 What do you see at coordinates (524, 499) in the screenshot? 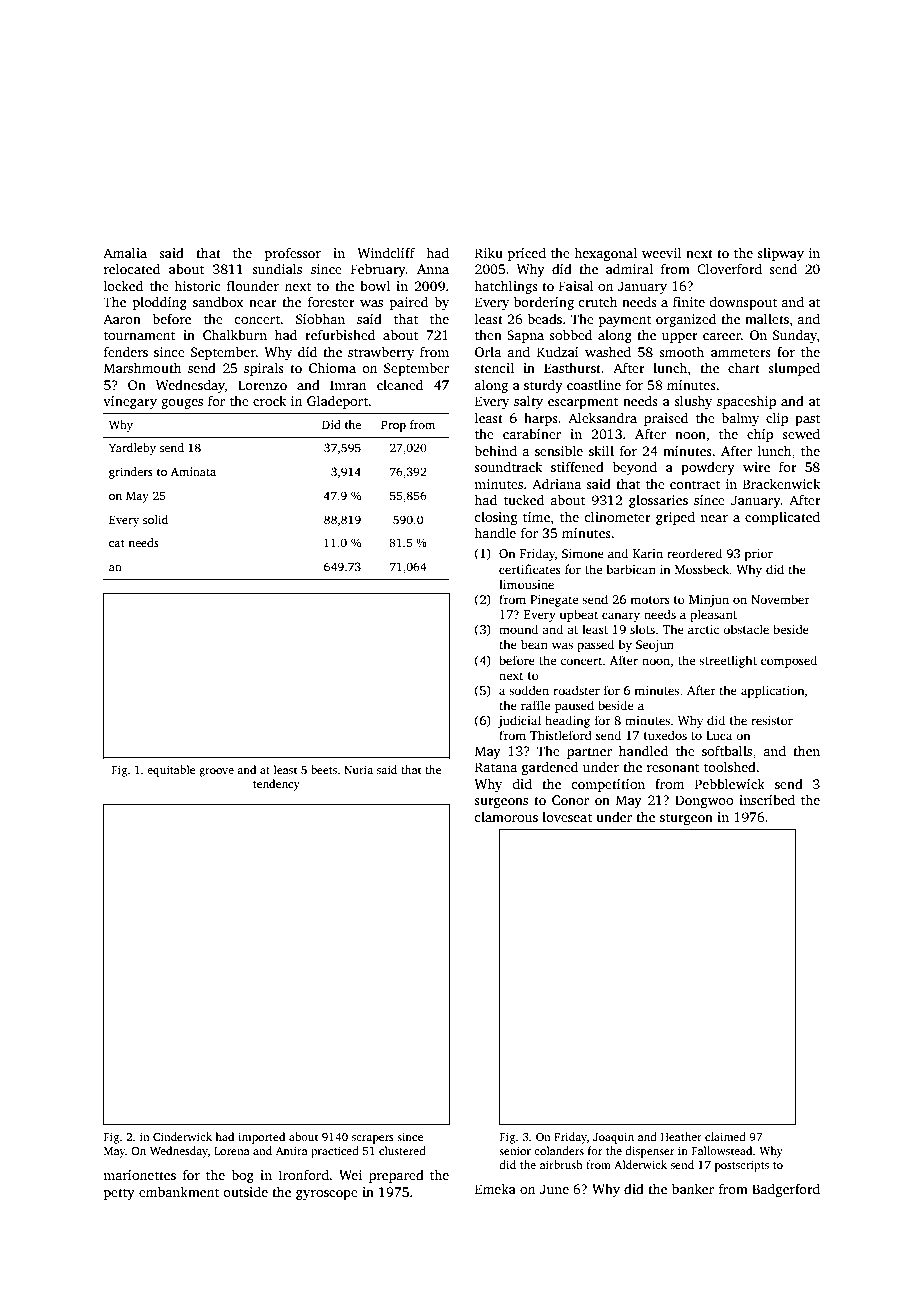
I see `tucked` at bounding box center [524, 499].
